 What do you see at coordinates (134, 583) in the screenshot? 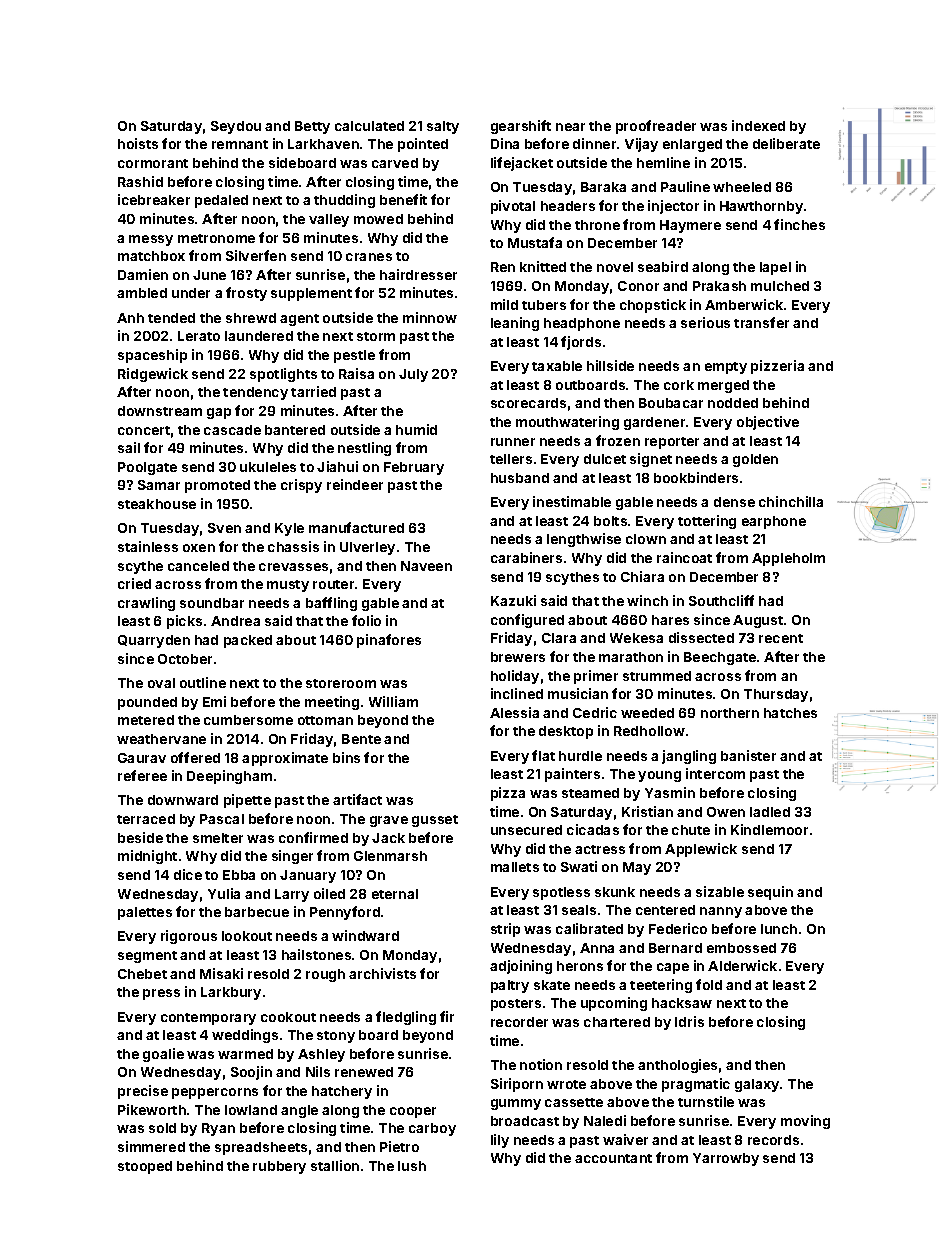
I see `cried` at bounding box center [134, 583].
